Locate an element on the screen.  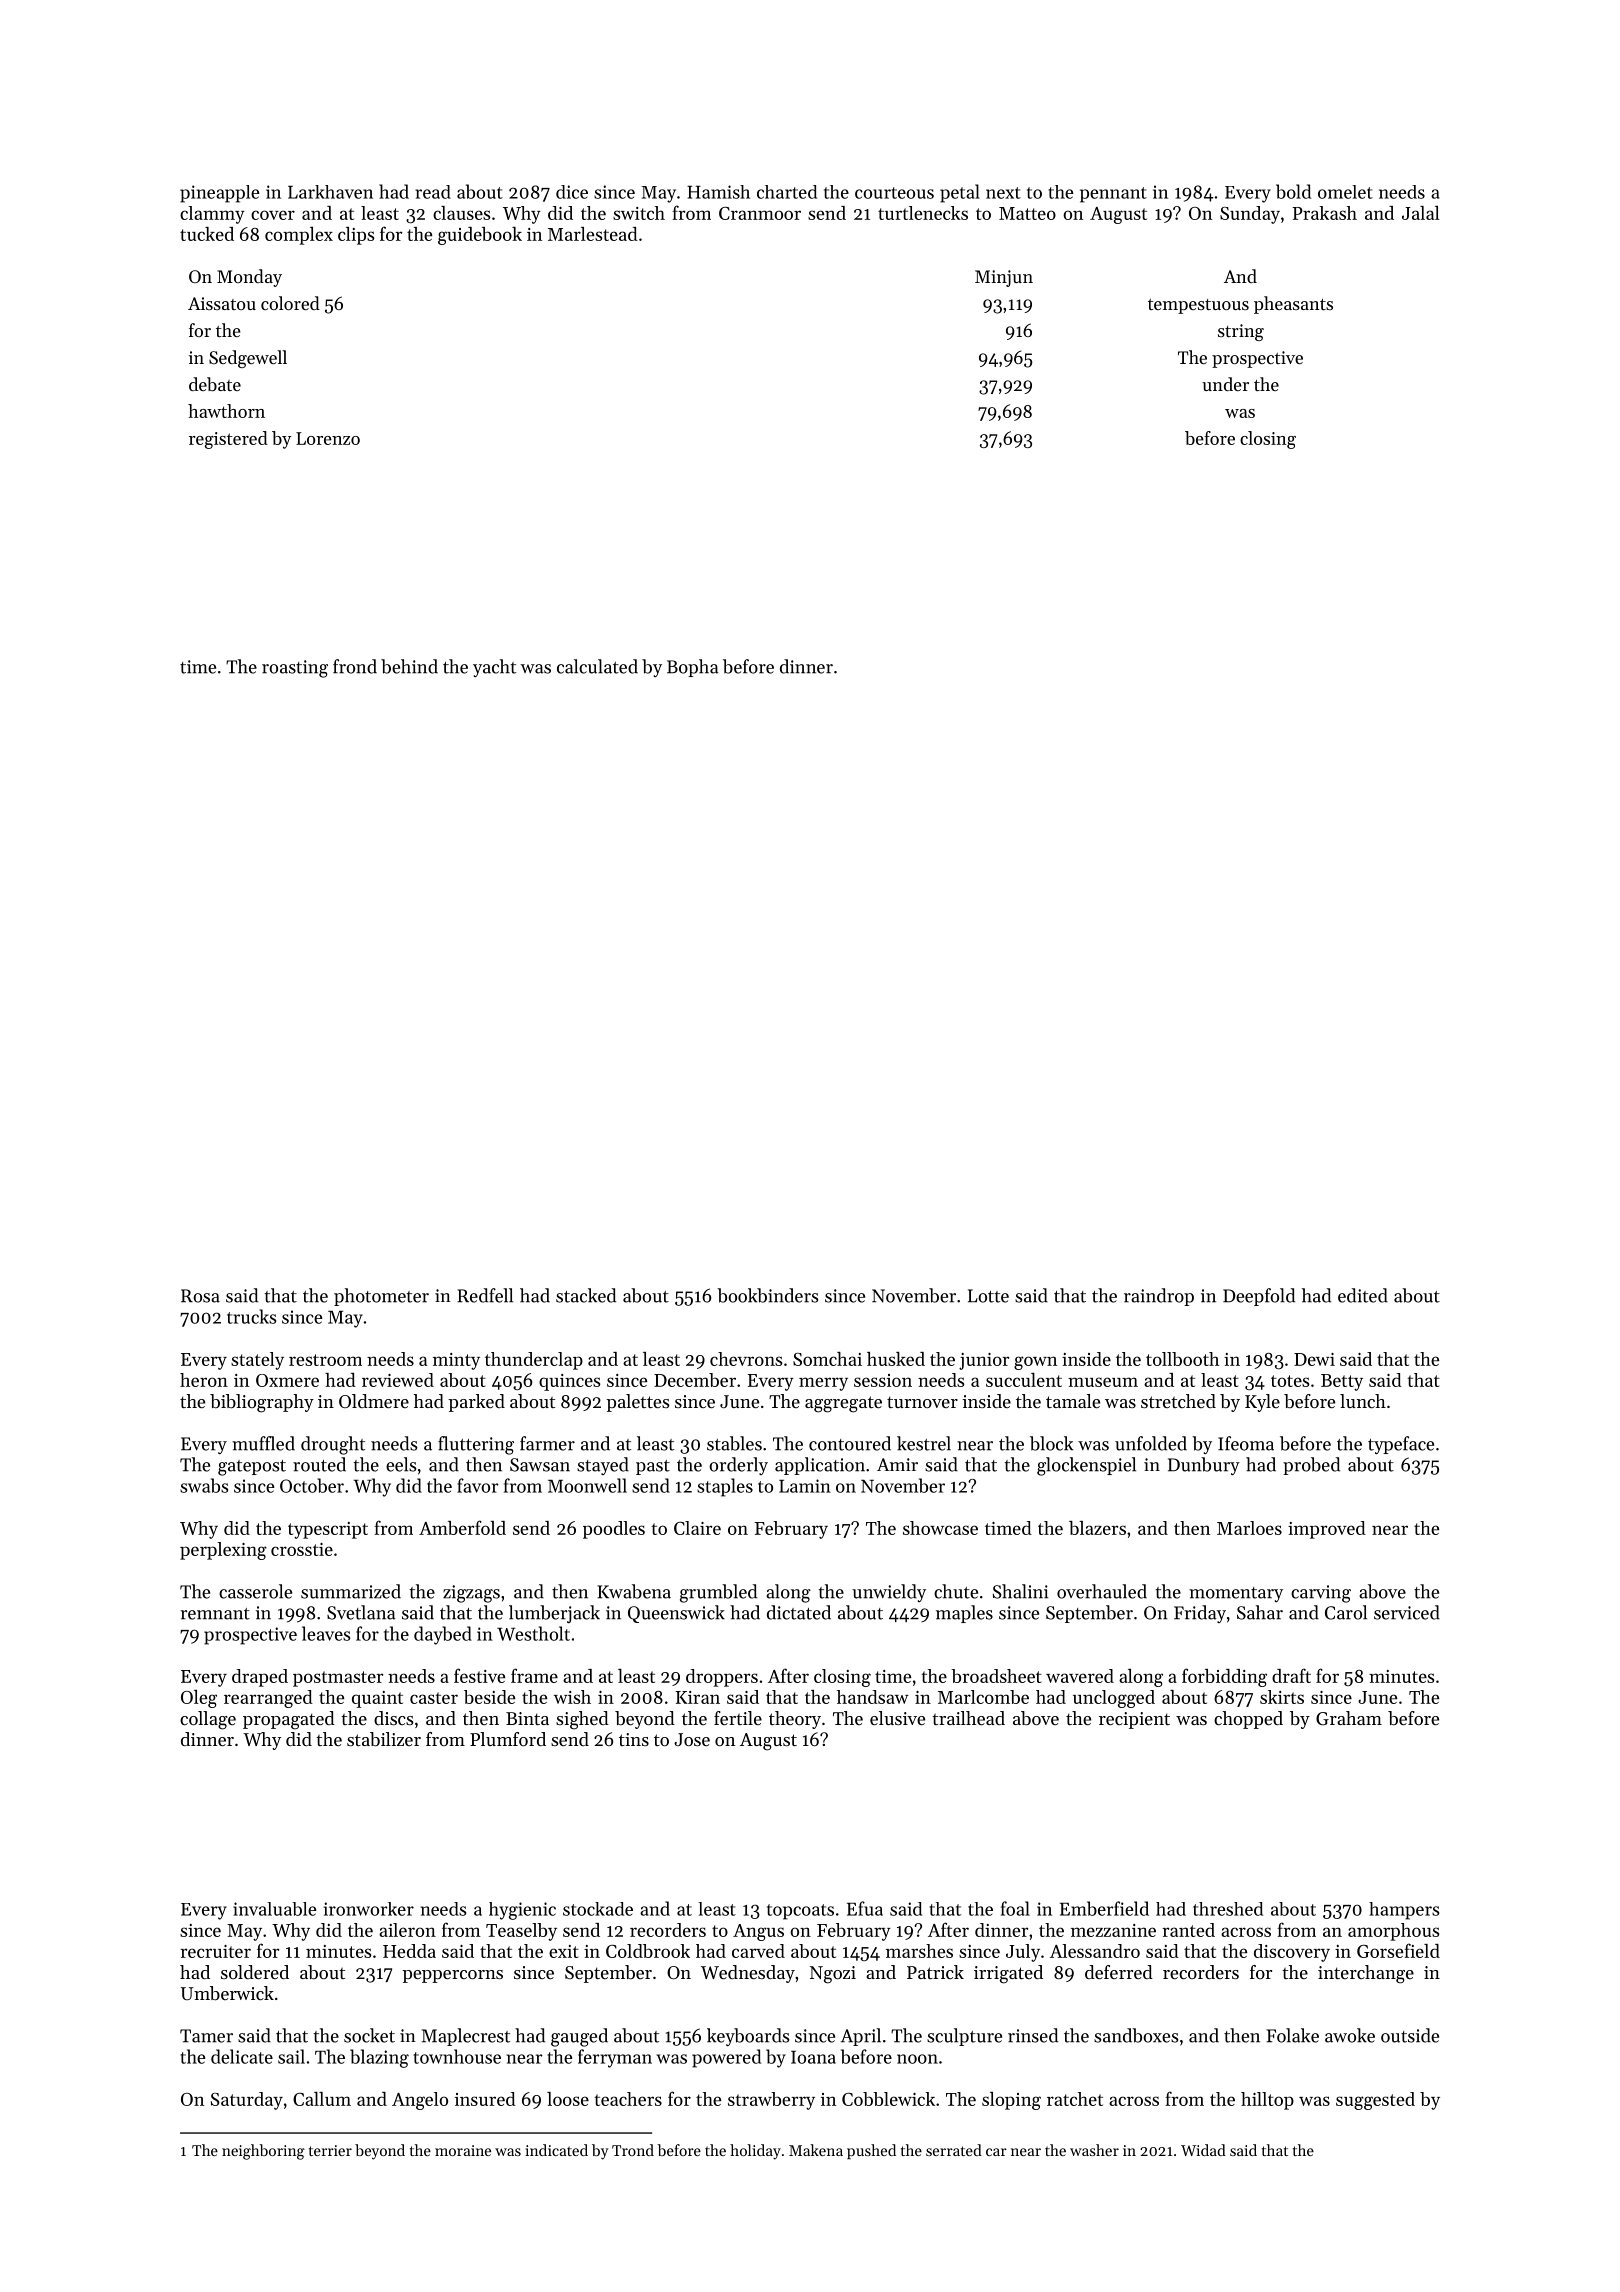
Bopha is located at coordinates (692, 668).
